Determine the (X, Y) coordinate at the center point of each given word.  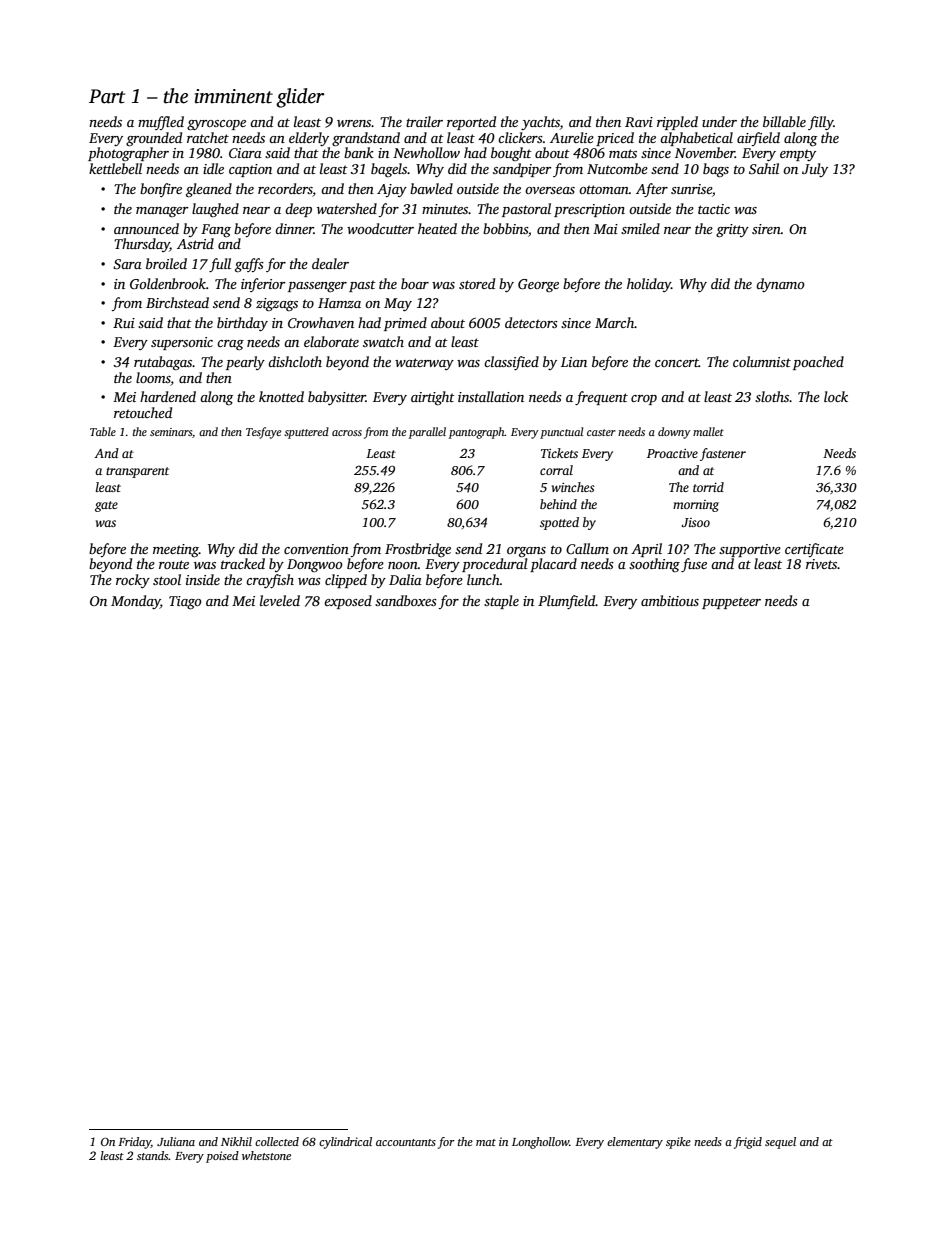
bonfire (161, 190)
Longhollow (540, 1143)
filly (820, 123)
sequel (780, 1143)
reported (471, 123)
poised (222, 1157)
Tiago (185, 602)
